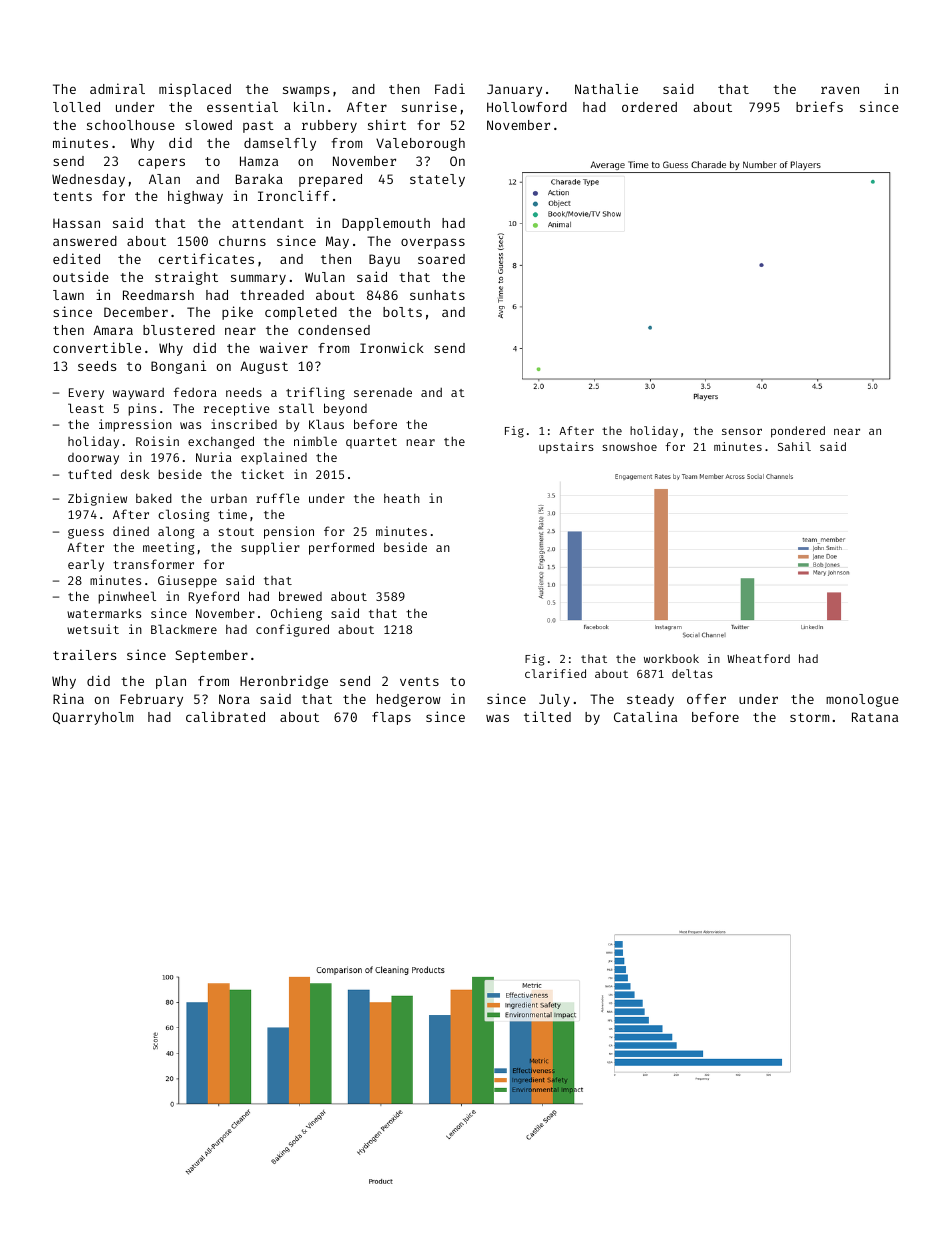  I want to click on quartet, so click(371, 443).
